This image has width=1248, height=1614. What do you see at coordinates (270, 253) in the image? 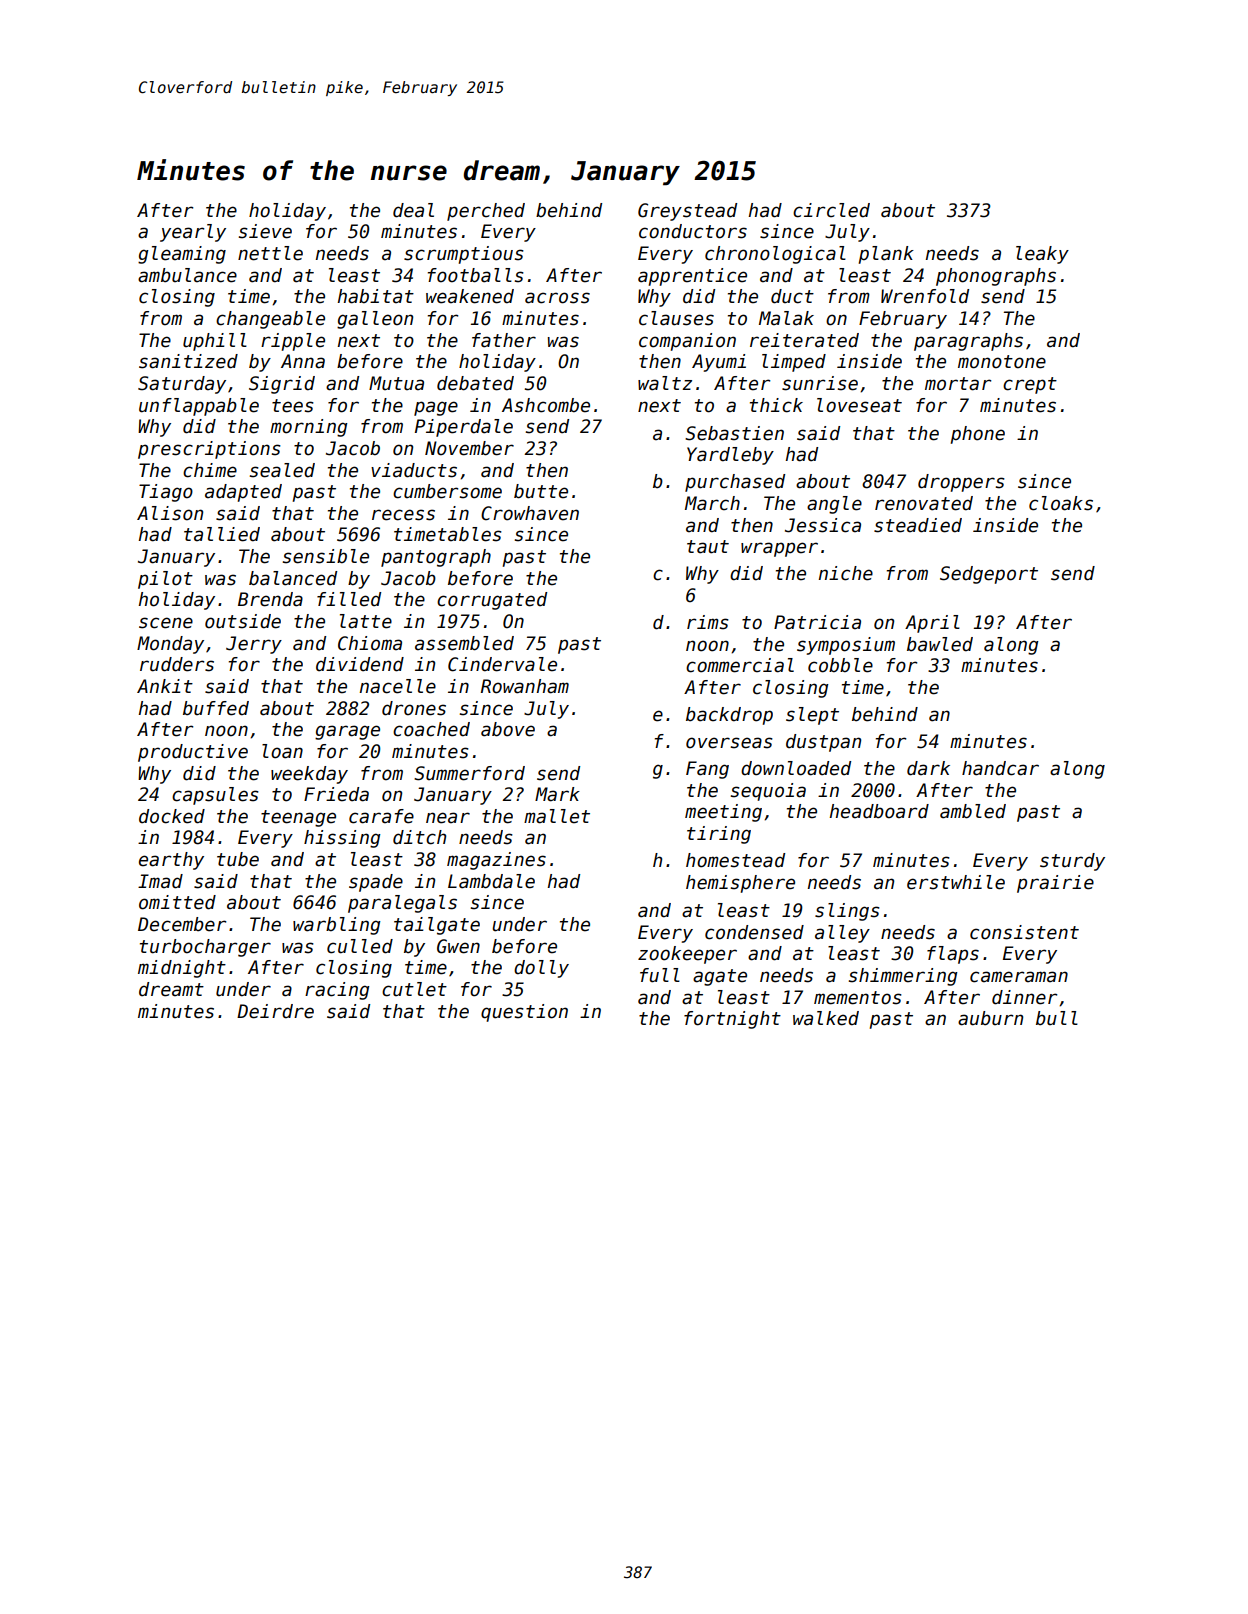
I see `nettle` at bounding box center [270, 253].
